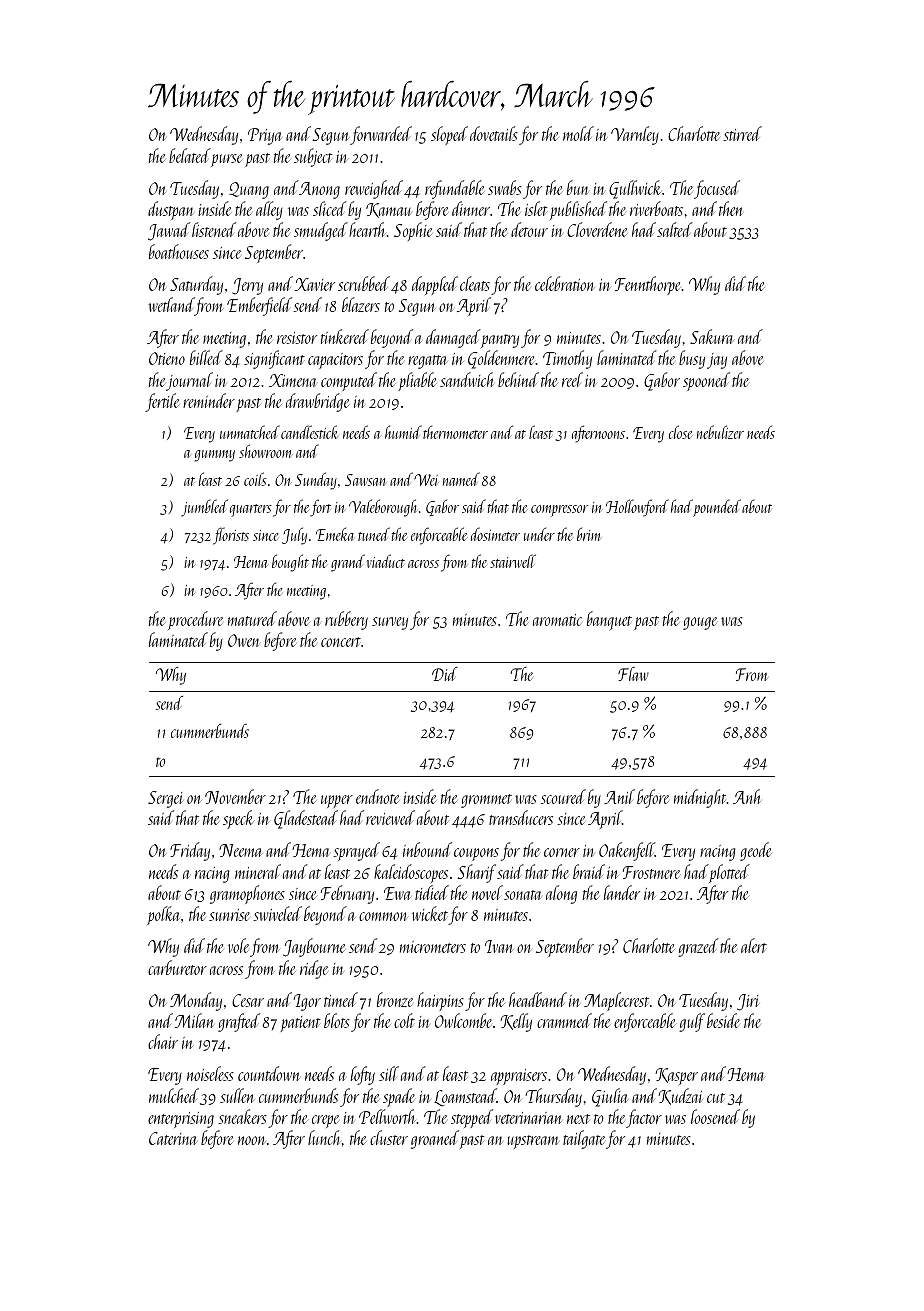 This page has width=924, height=1311. Describe the element at coordinates (754, 945) in the page. I see `alert` at that location.
